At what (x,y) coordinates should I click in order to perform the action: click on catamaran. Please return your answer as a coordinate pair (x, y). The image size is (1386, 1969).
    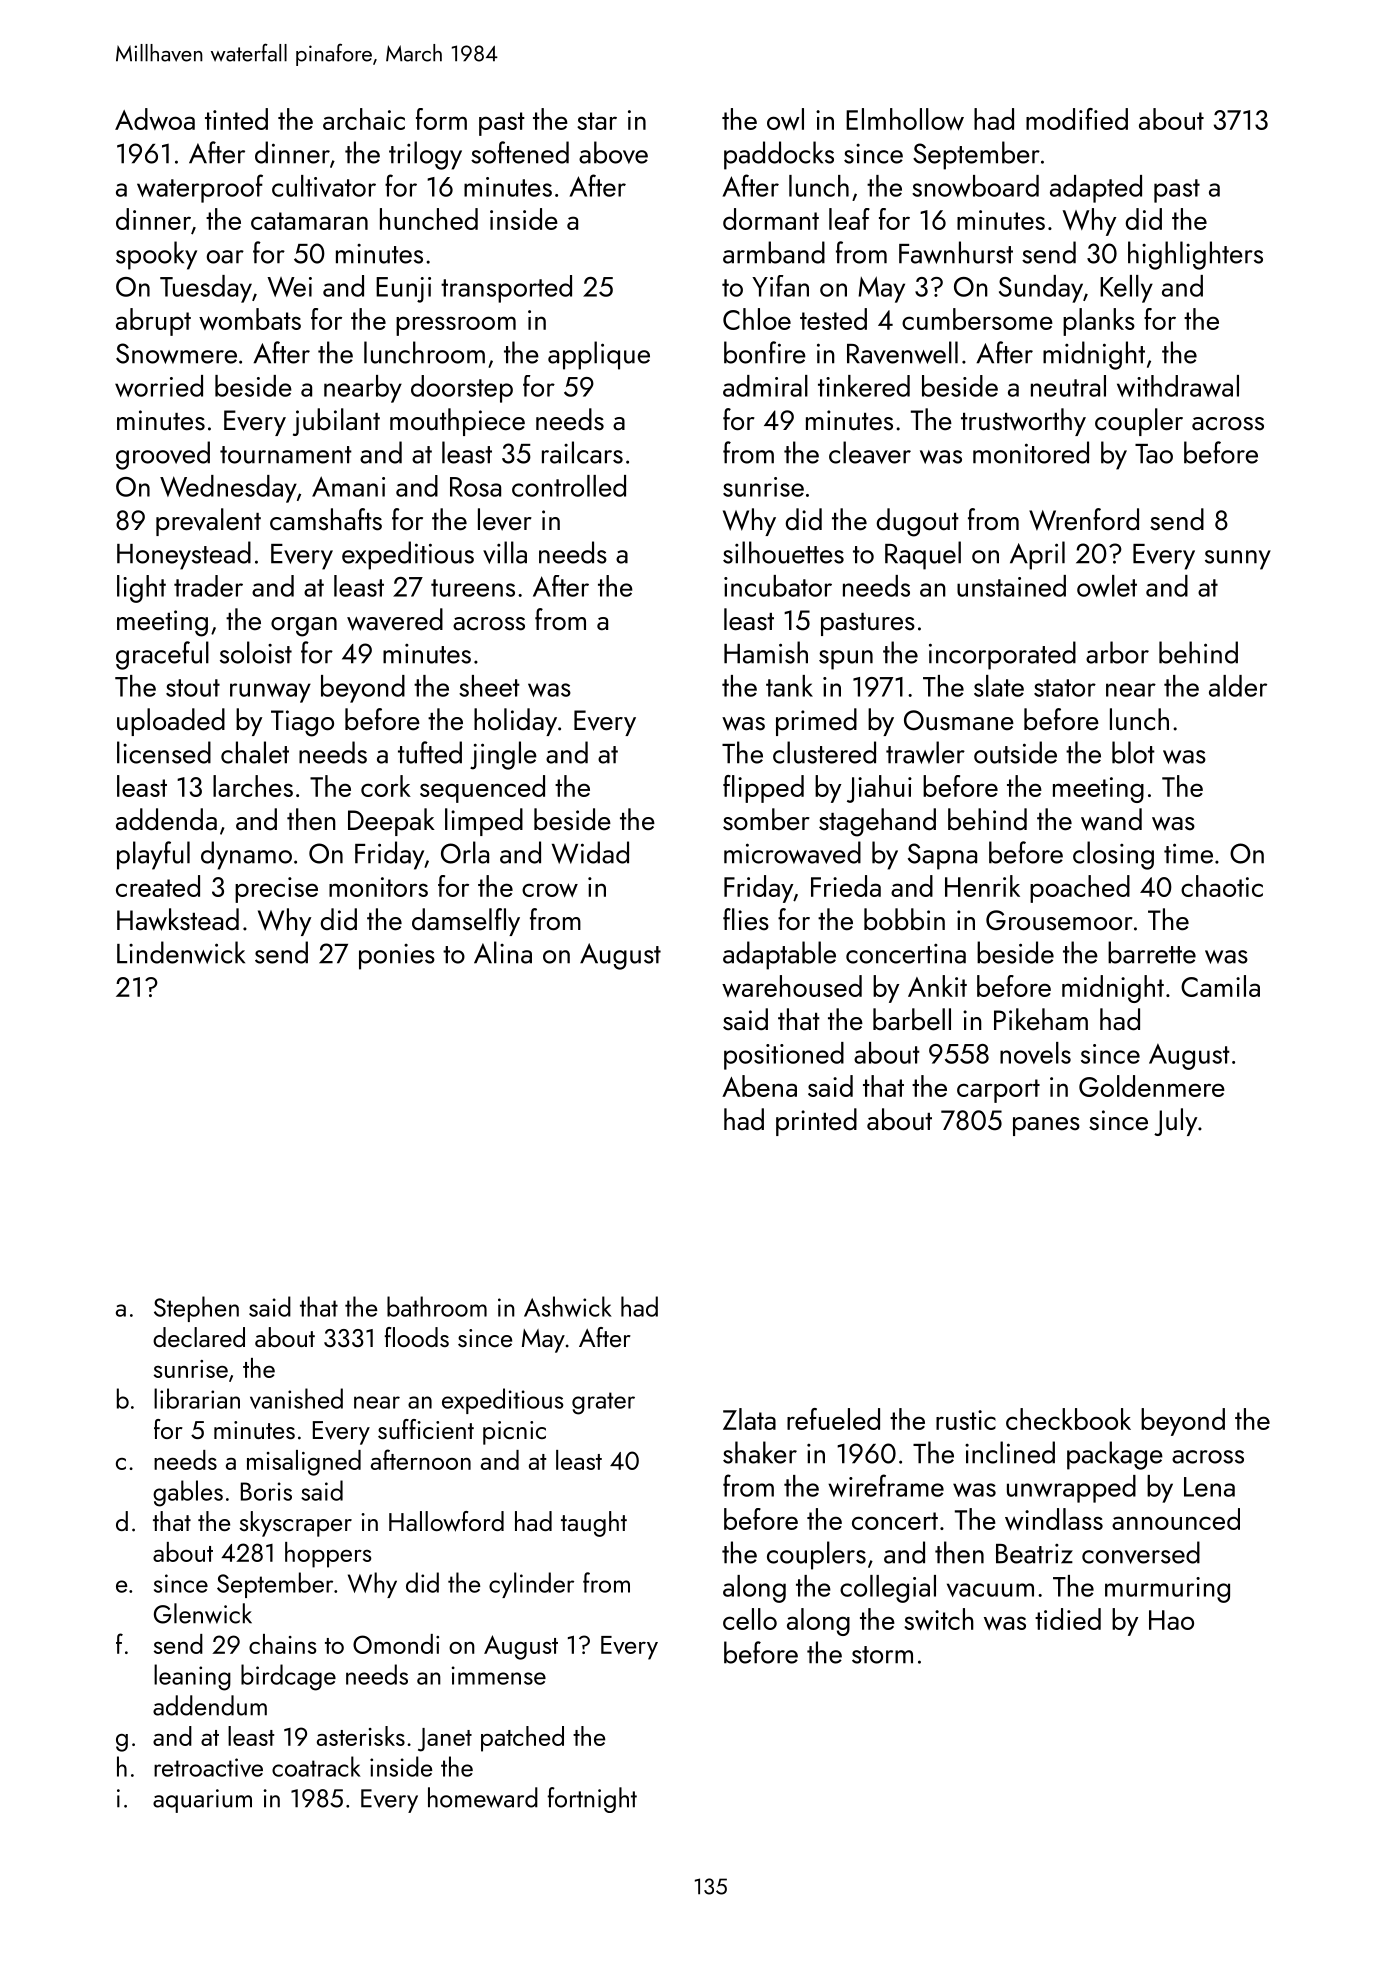
    Looking at the image, I should click on (309, 221).
